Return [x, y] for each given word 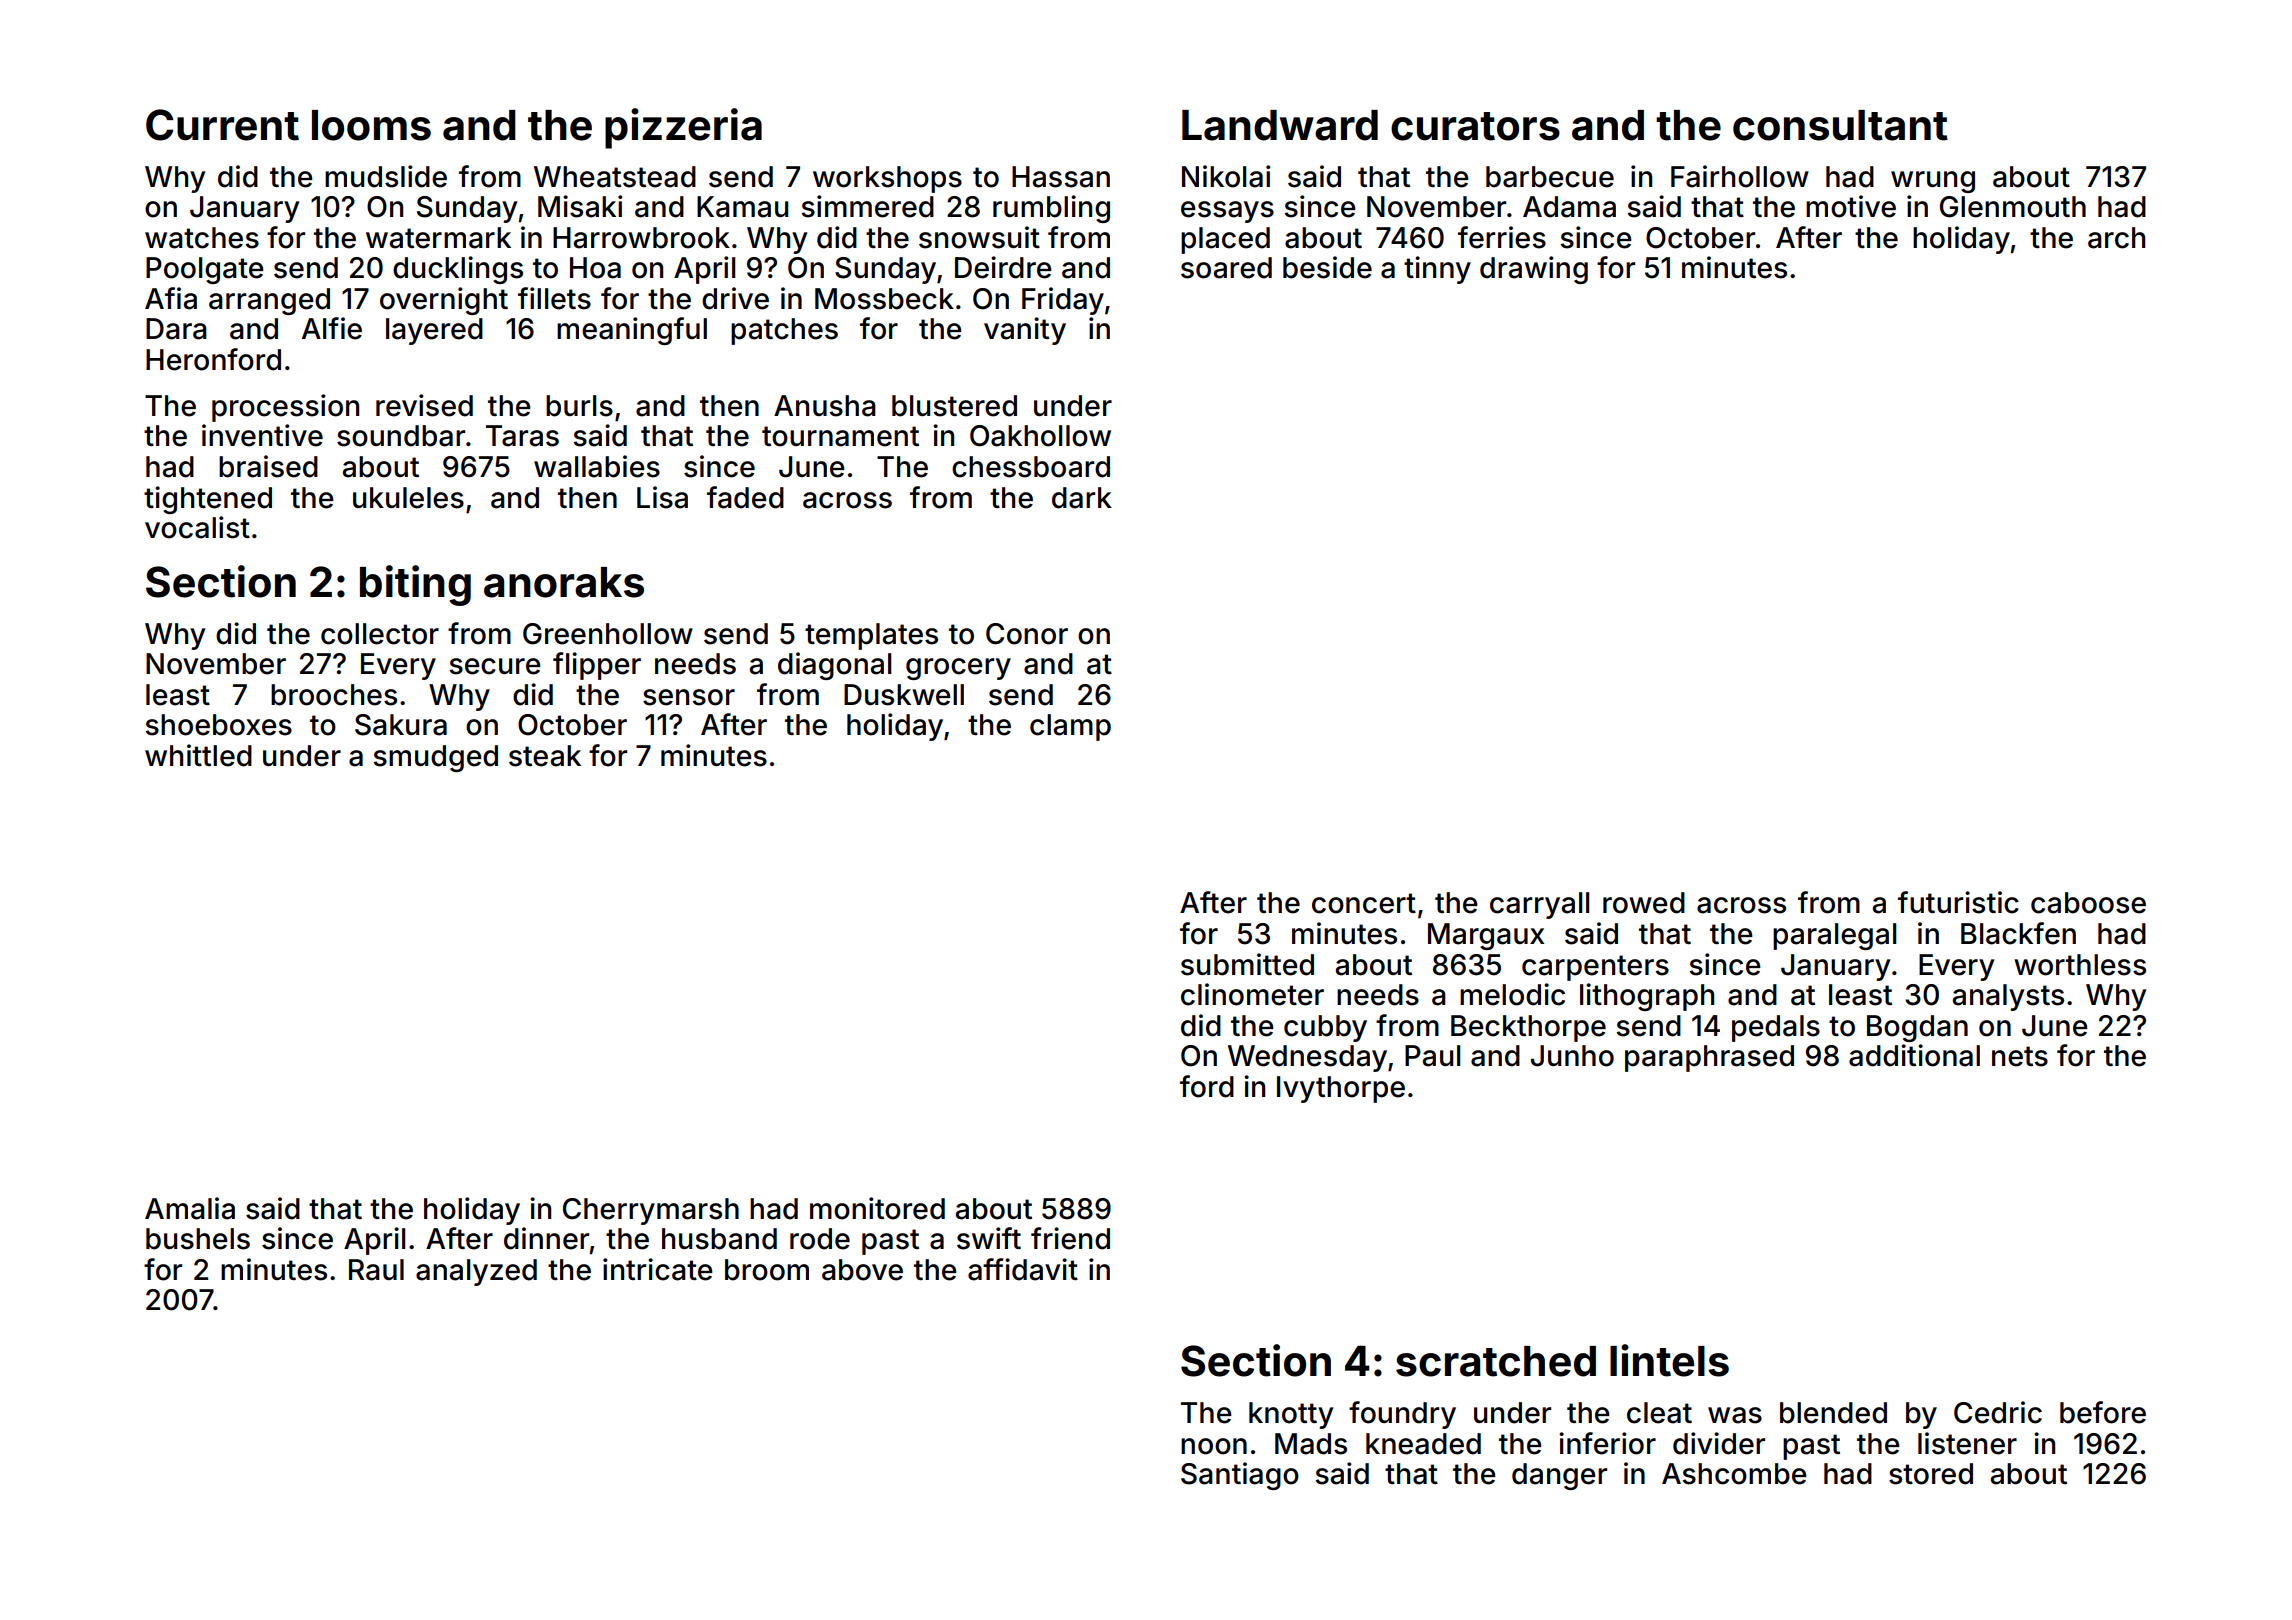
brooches [334, 695]
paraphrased [1709, 1058]
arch [2116, 238]
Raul [376, 1270]
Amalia [190, 1208]
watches [202, 238]
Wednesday [1307, 1058]
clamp [1070, 727]
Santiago [1240, 1476]
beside [1327, 267]
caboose [2088, 903]
